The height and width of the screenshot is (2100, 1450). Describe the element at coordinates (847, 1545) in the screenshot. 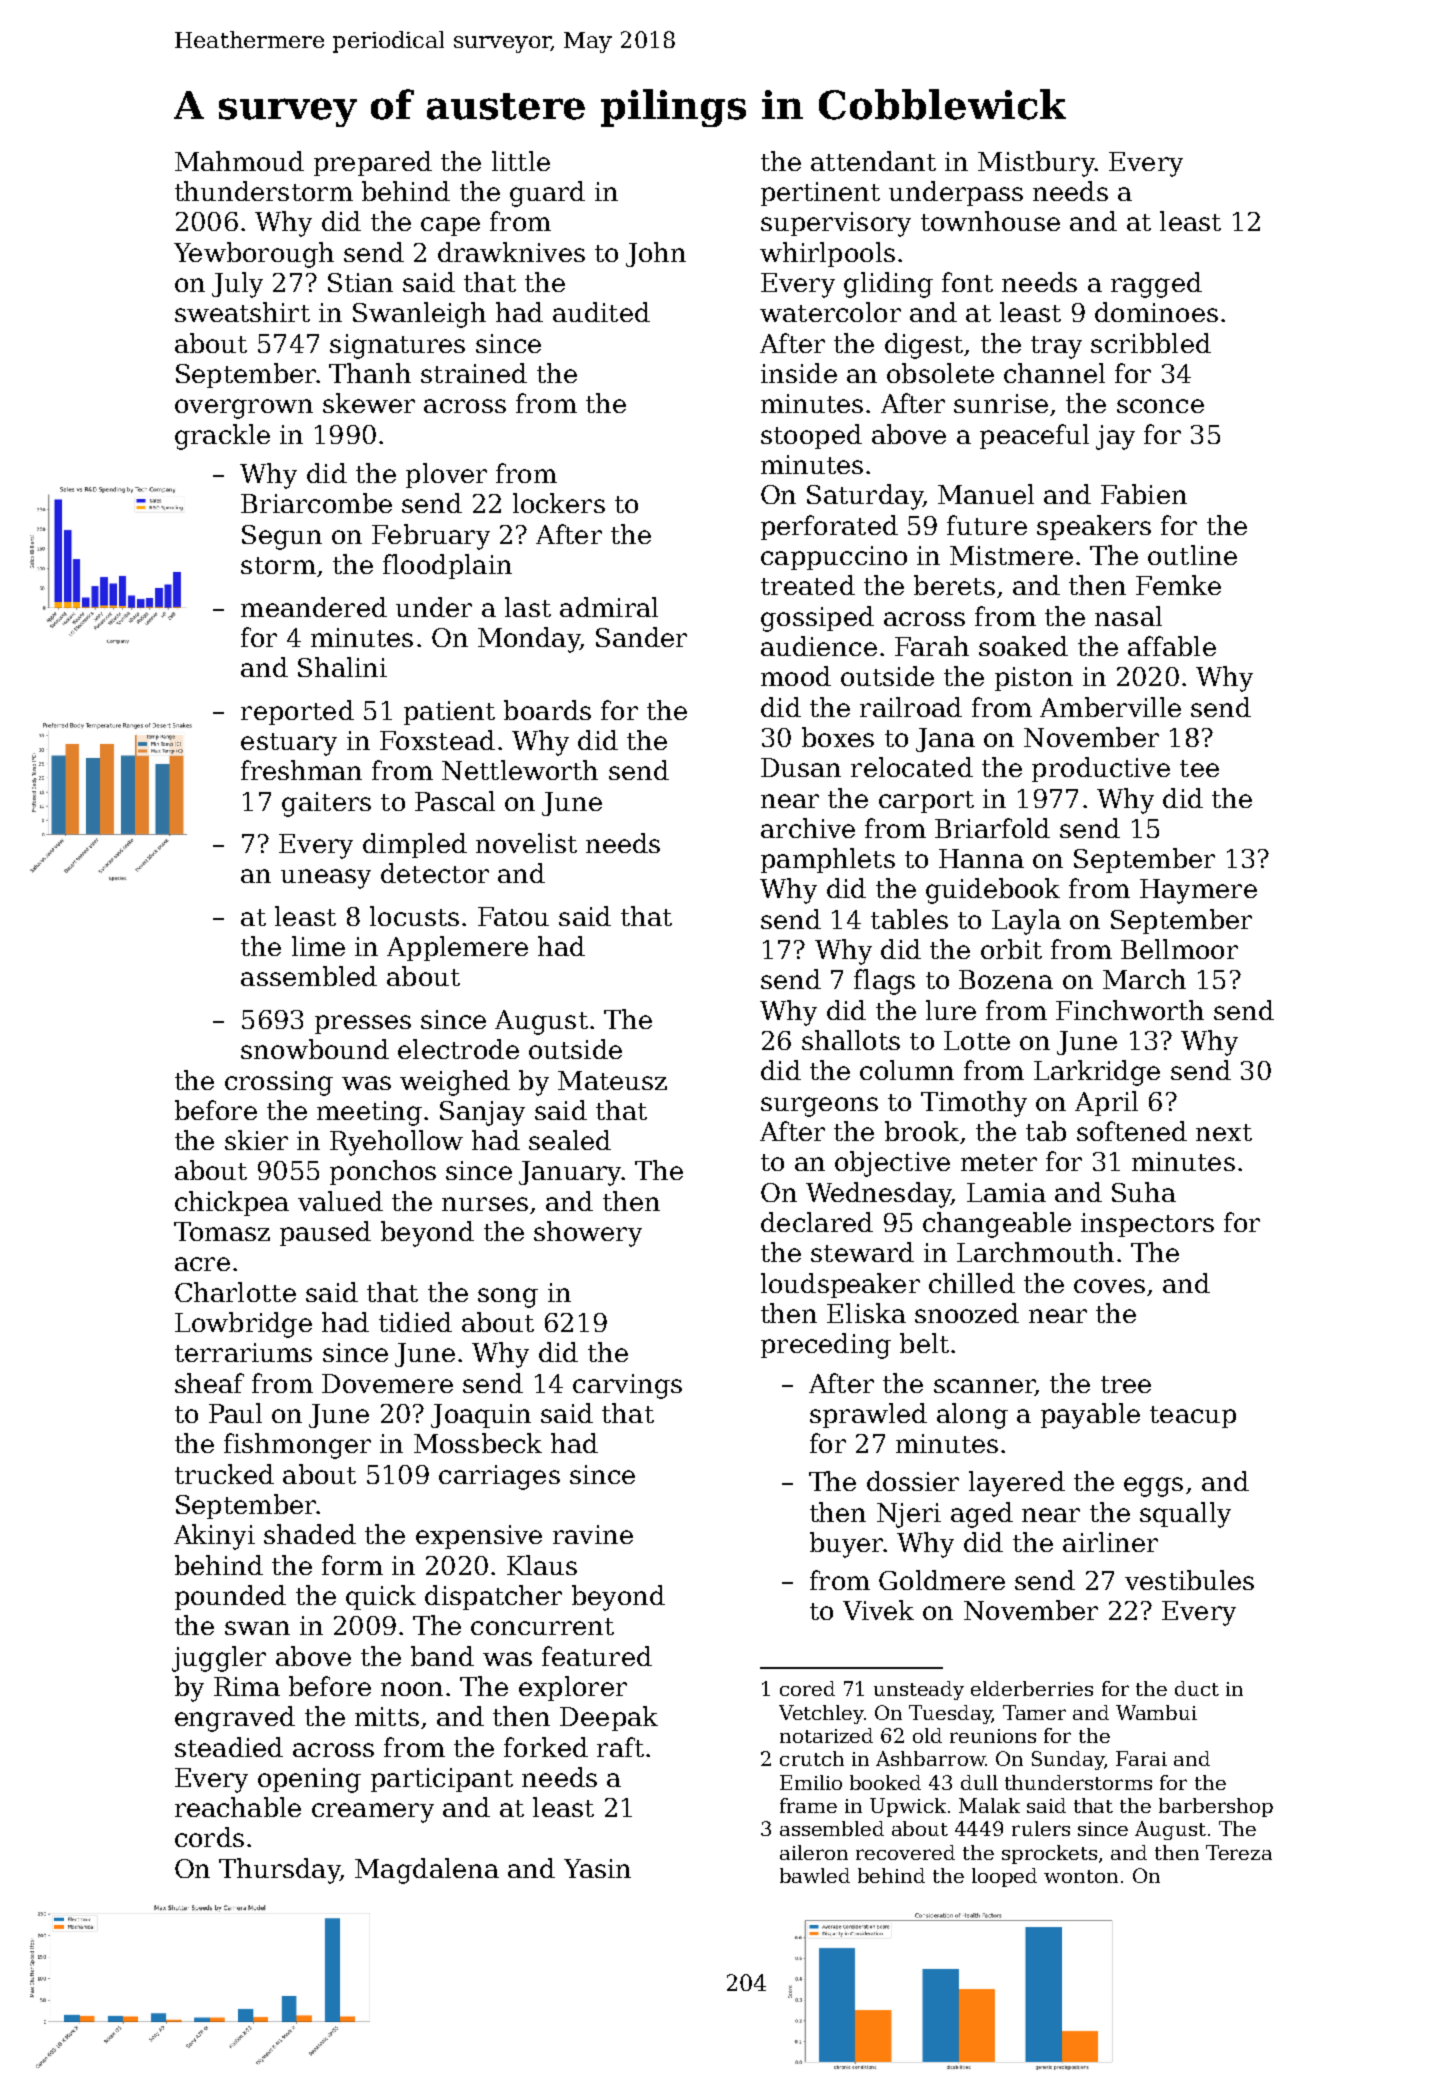

I see `buyer` at that location.
